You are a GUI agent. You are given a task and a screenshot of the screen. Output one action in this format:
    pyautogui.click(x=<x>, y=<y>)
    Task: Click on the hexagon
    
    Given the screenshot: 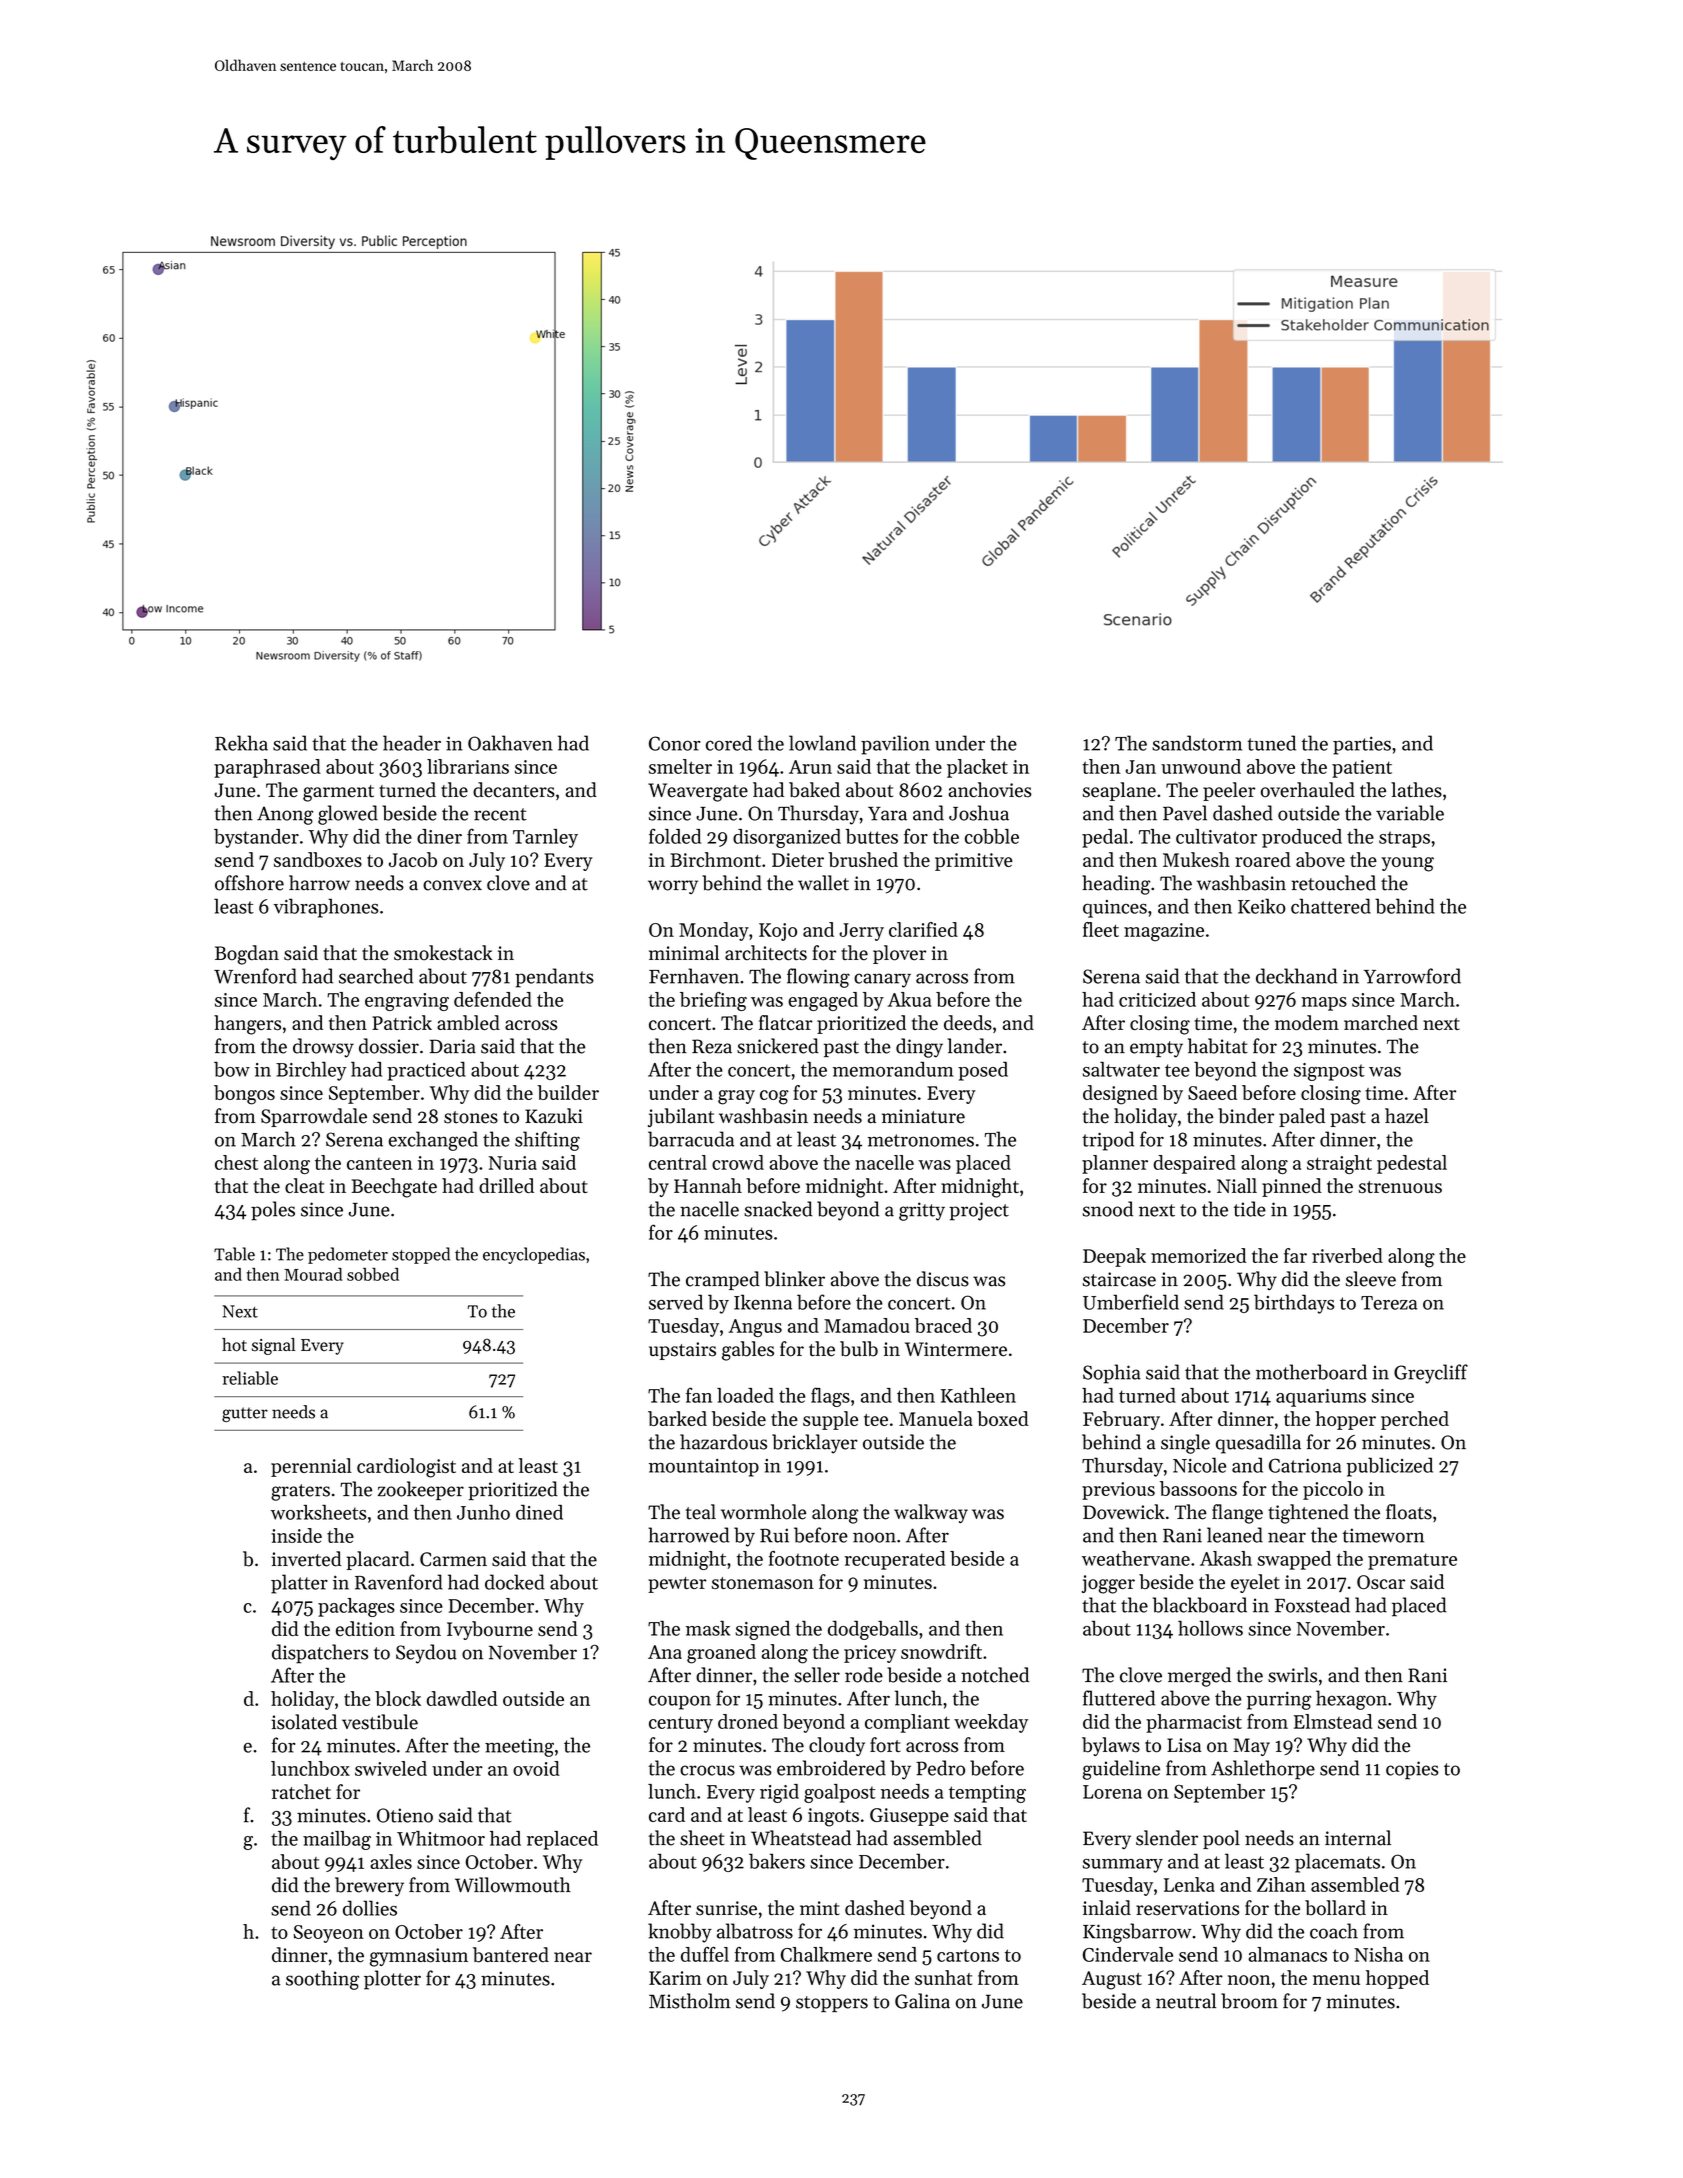 What is the action you would take?
    pyautogui.click(x=1351, y=1700)
